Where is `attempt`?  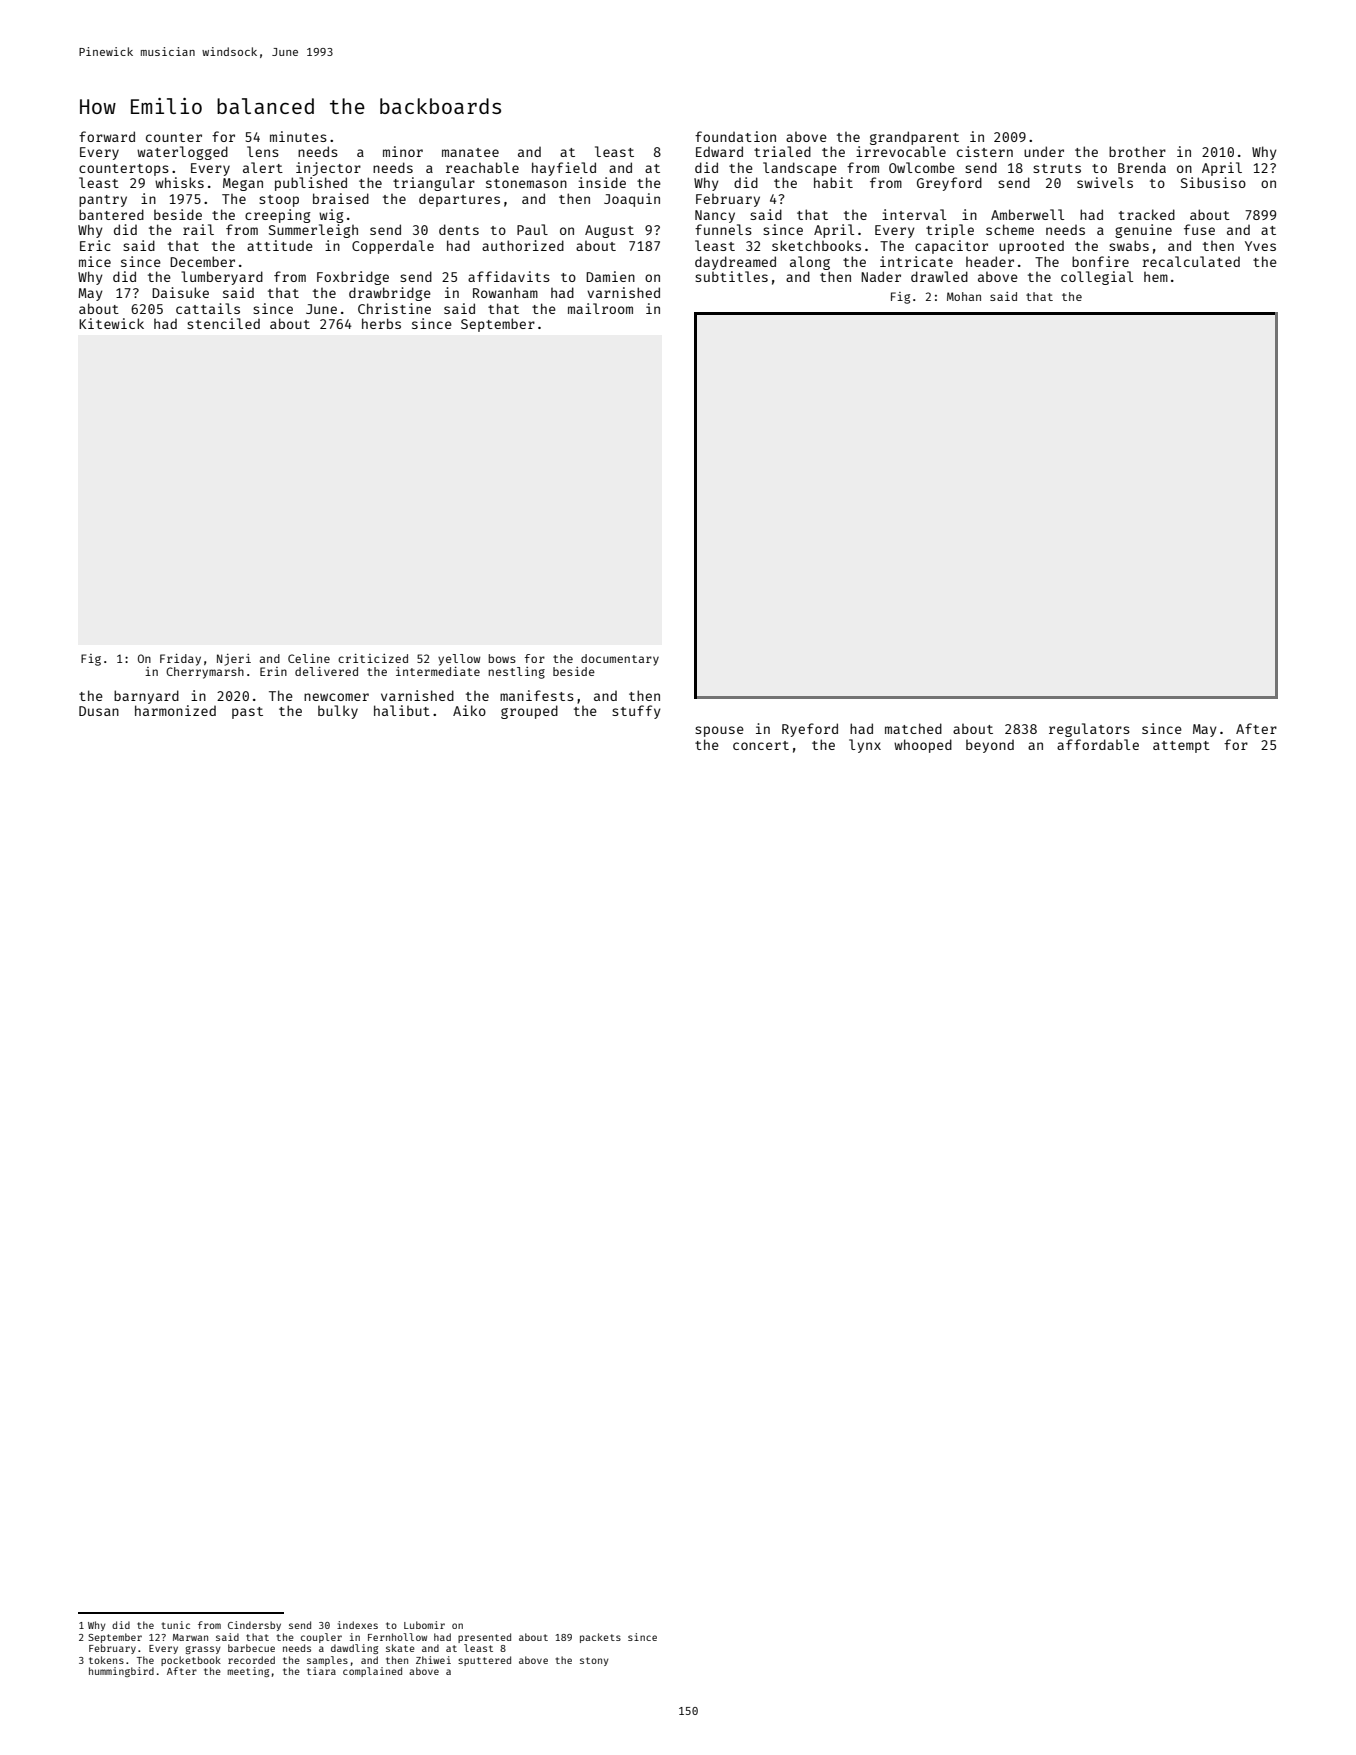 attempt is located at coordinates (1181, 747).
